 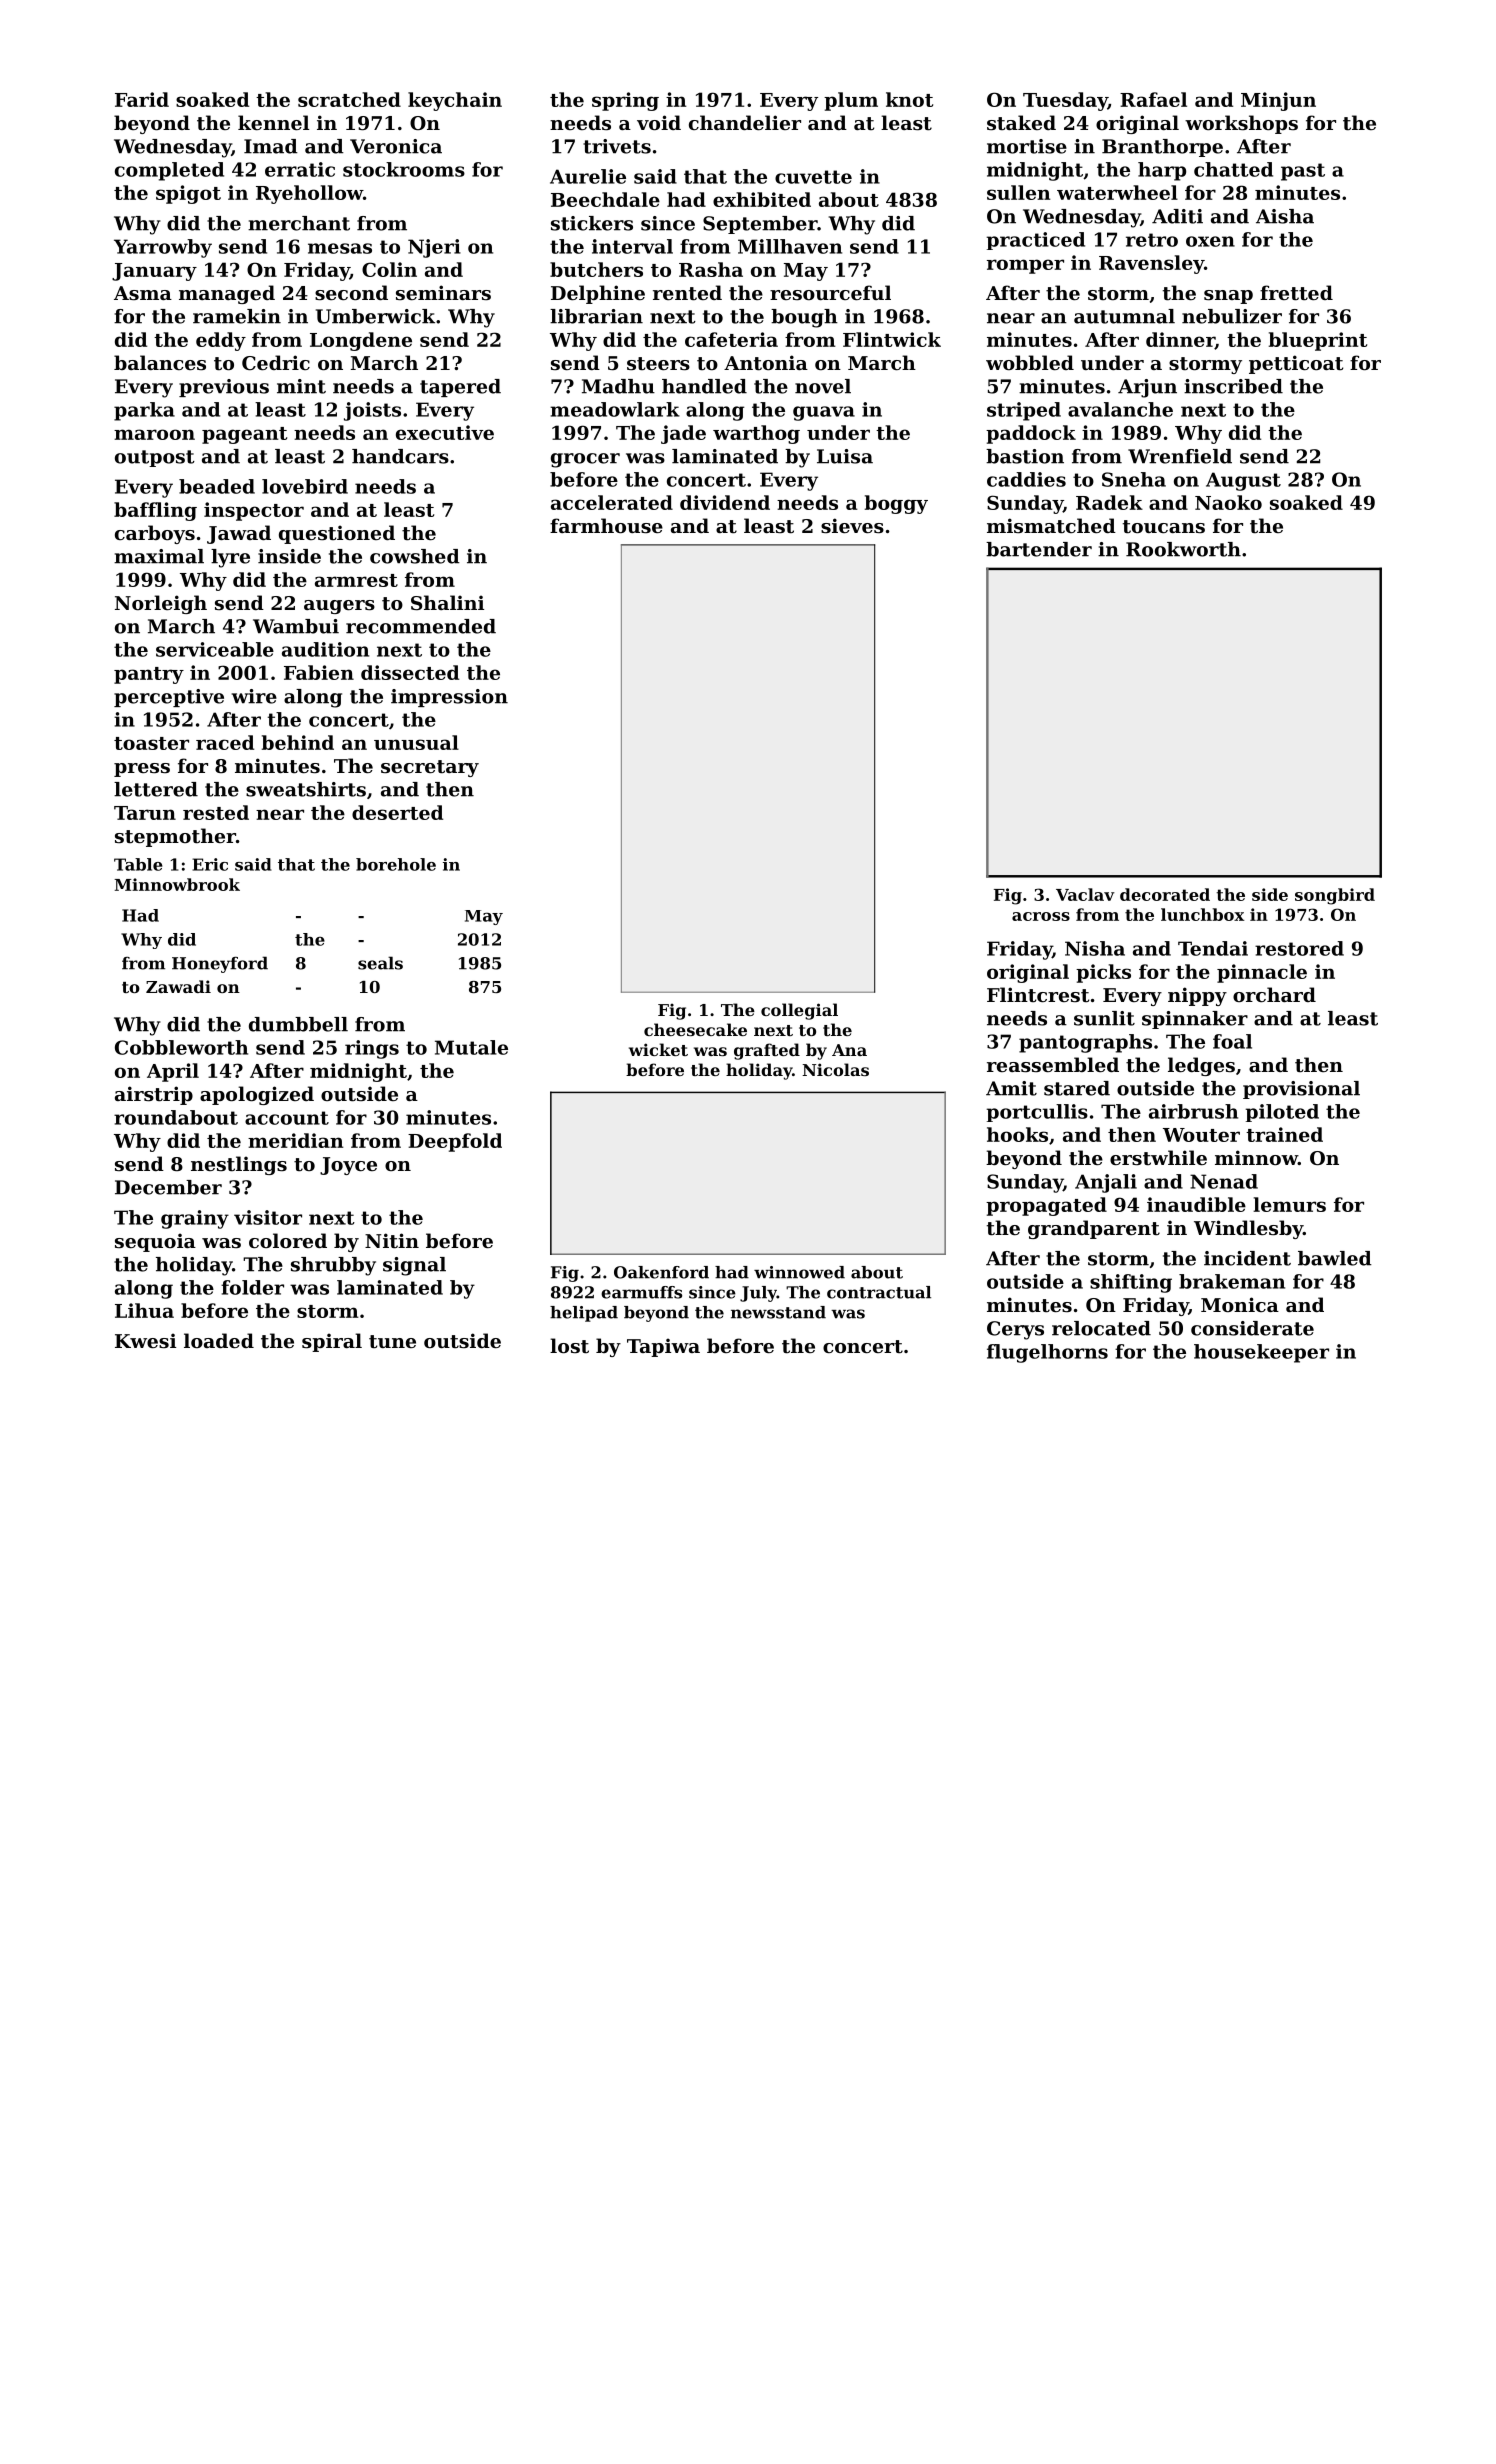 I want to click on secretary, so click(x=430, y=768).
